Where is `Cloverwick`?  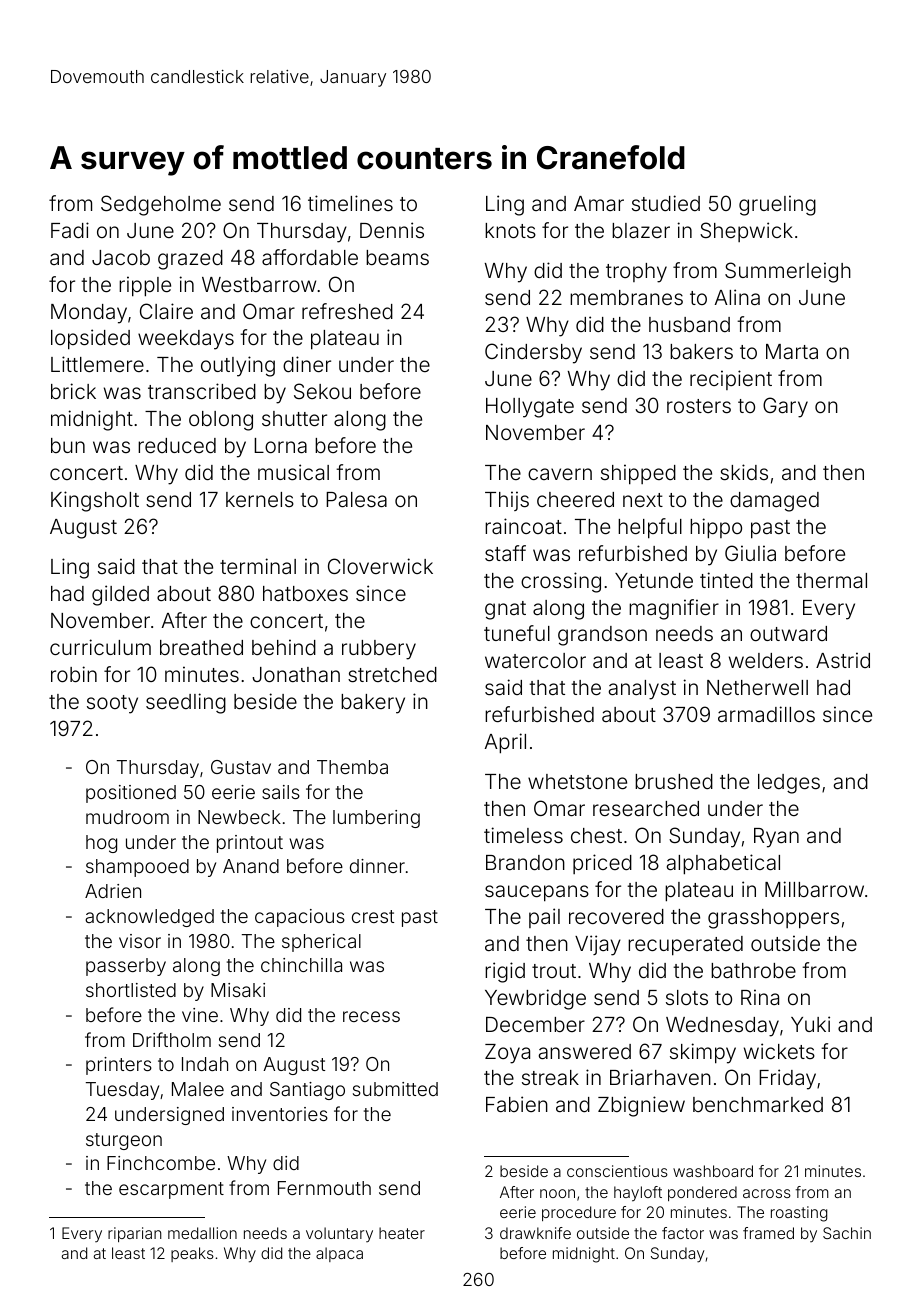
Cloverwick is located at coordinates (380, 566).
